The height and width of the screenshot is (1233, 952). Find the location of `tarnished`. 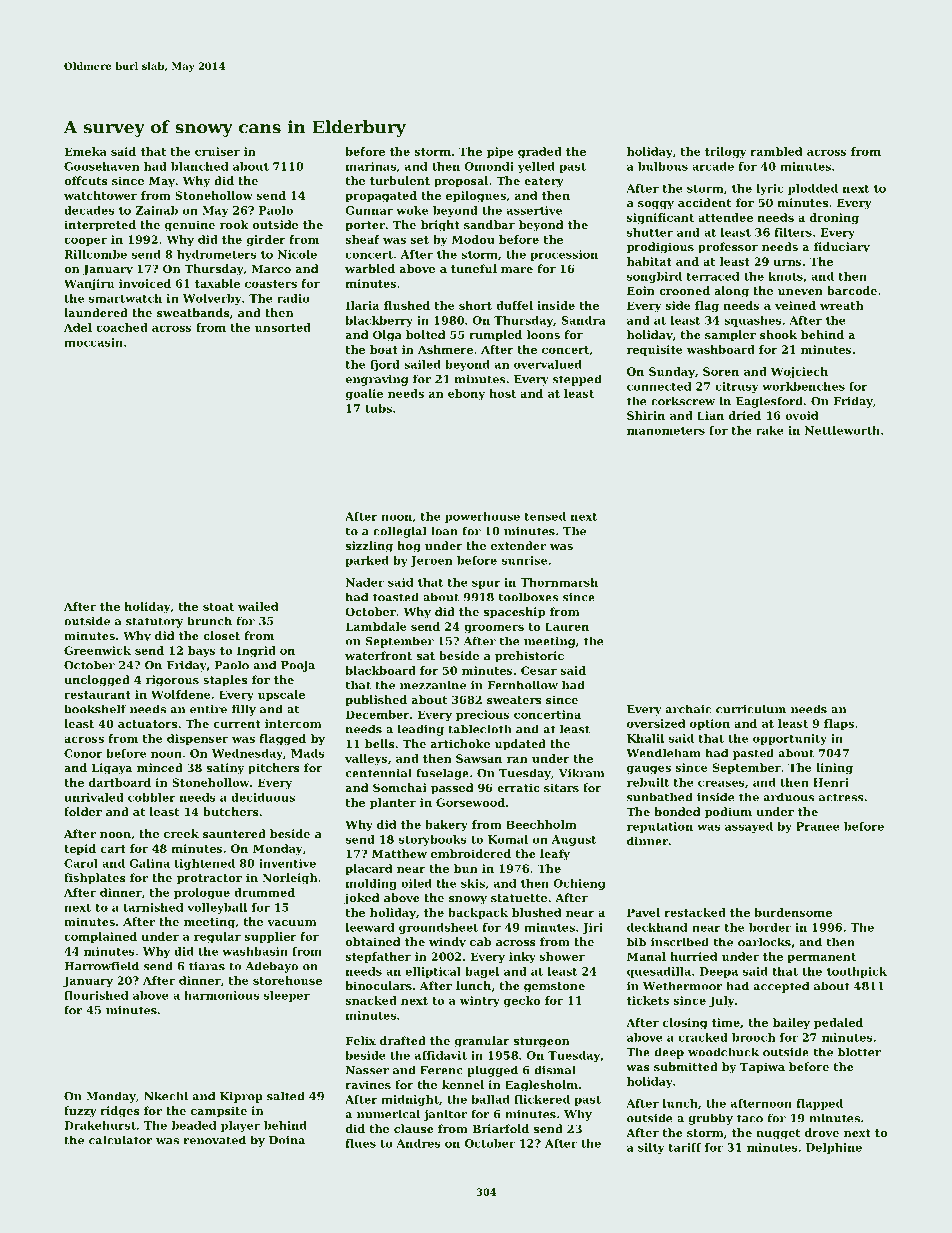

tarnished is located at coordinates (153, 907).
